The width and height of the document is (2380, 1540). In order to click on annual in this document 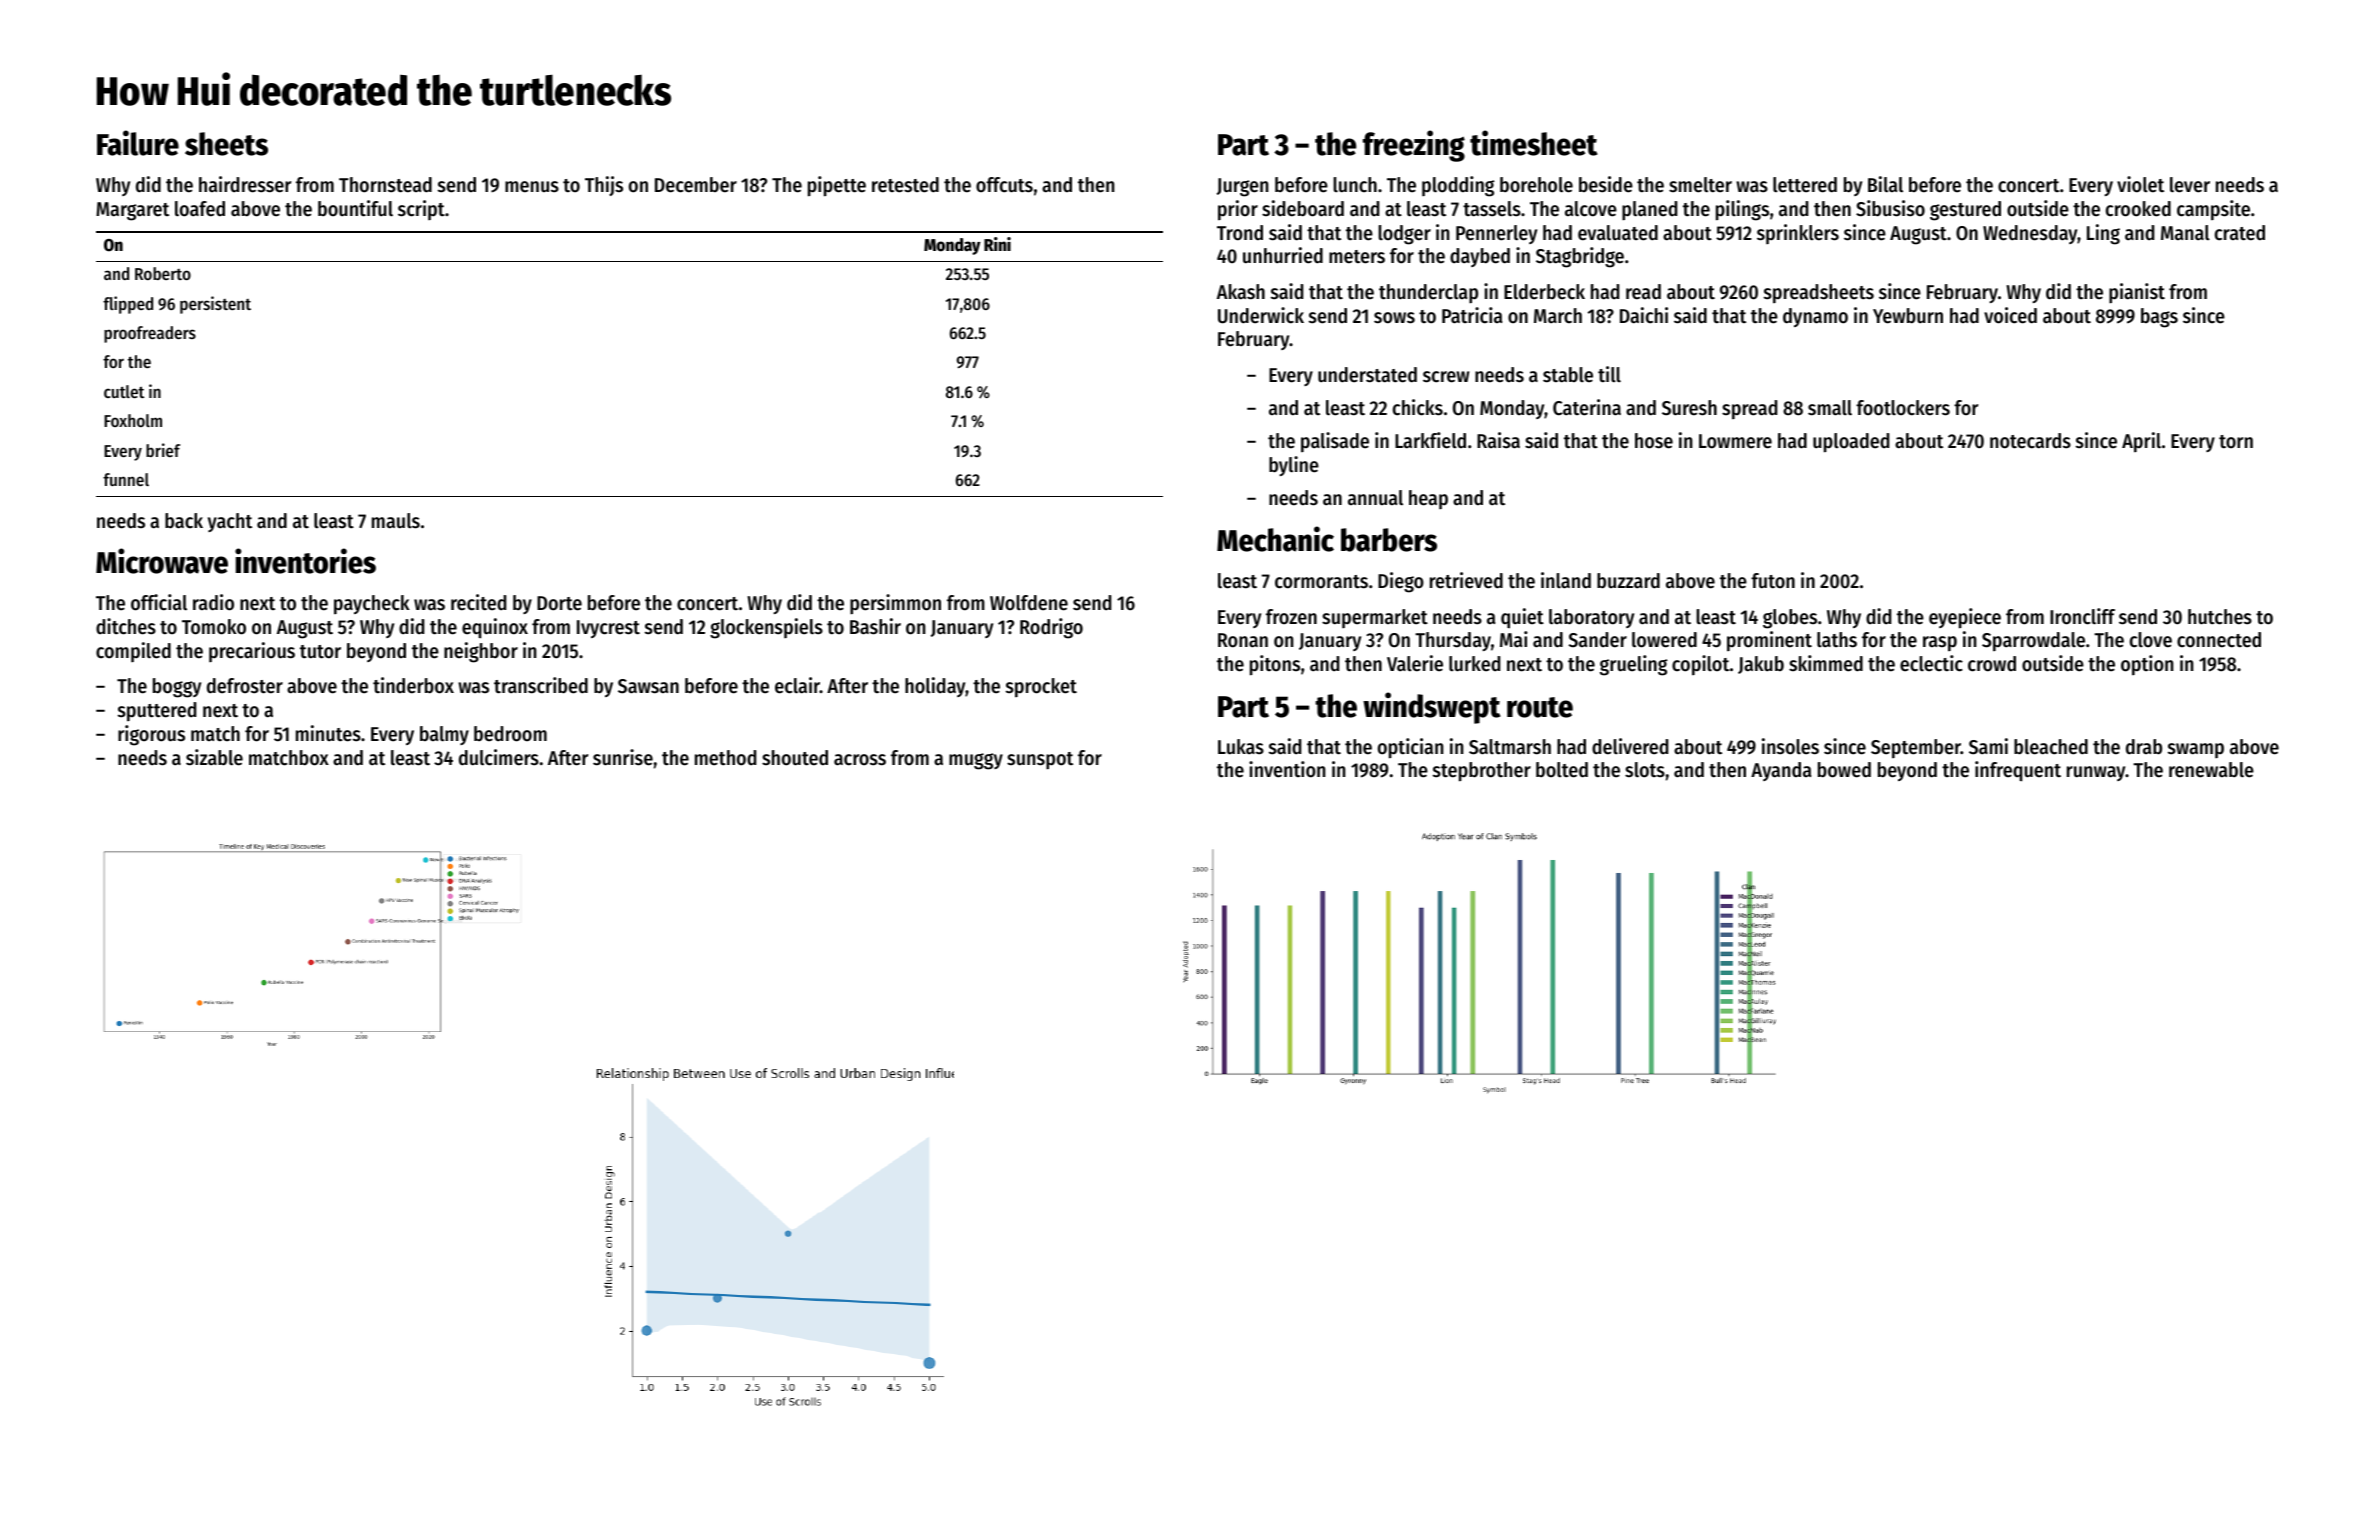, I will do `click(1375, 498)`.
